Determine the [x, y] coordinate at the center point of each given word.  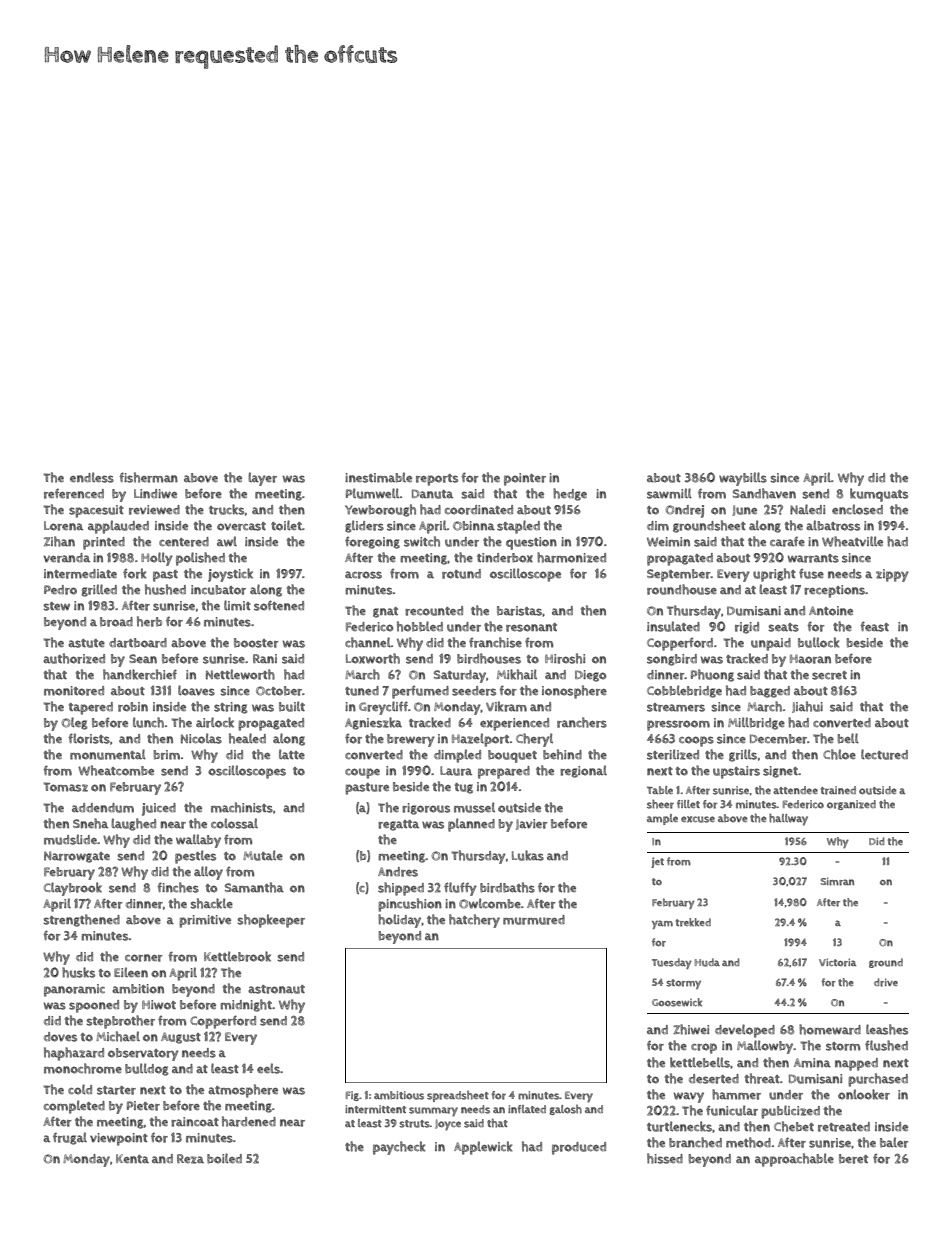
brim [167, 755]
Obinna [474, 526]
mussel [474, 807]
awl [227, 541]
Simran [837, 881]
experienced [514, 724]
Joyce [448, 1125]
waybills [743, 479]
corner [144, 958]
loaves [196, 690]
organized [851, 805]
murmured [534, 920]
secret [829, 675]
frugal [70, 1138]
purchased [878, 1080]
